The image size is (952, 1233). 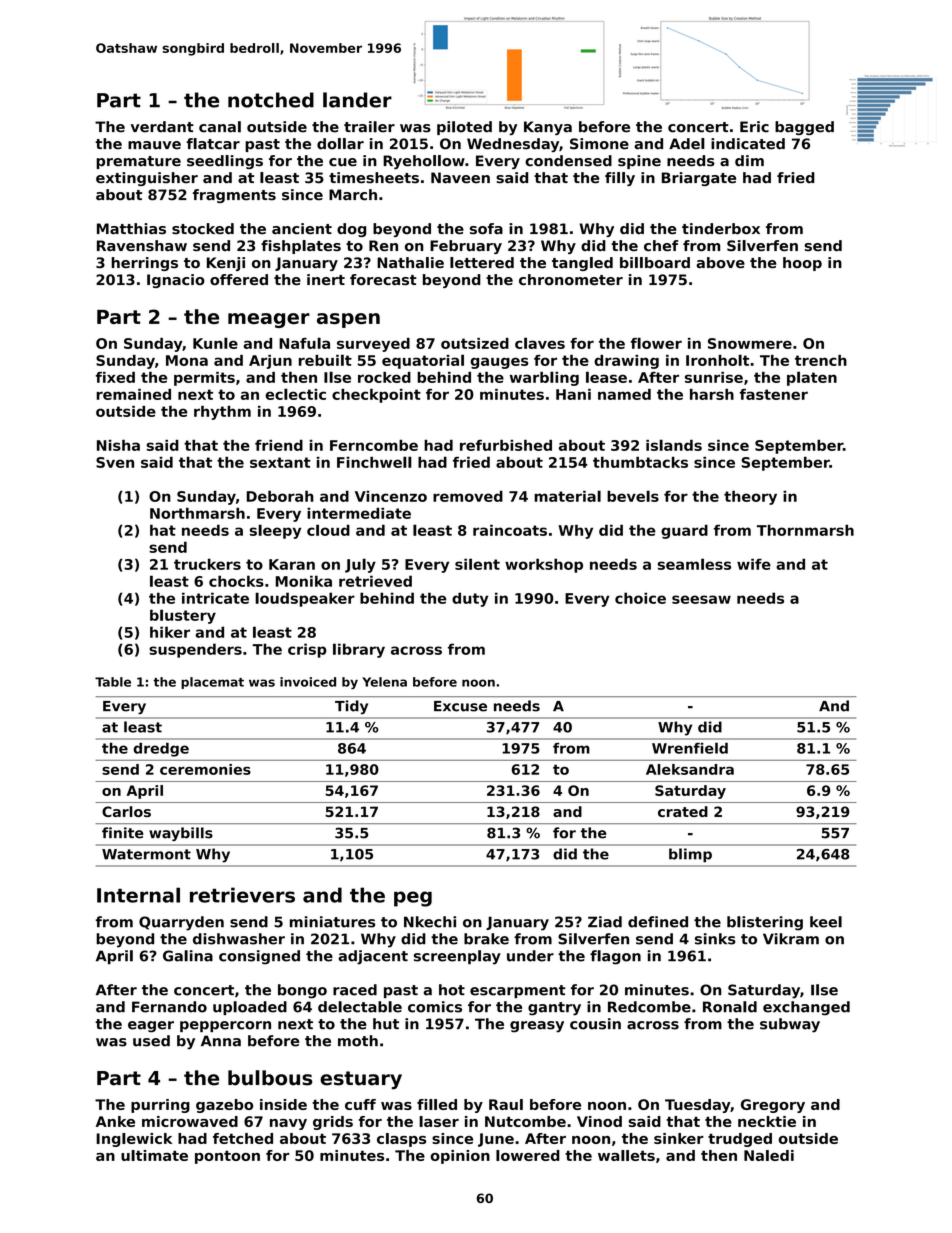 What do you see at coordinates (687, 144) in the screenshot?
I see `Adel` at bounding box center [687, 144].
